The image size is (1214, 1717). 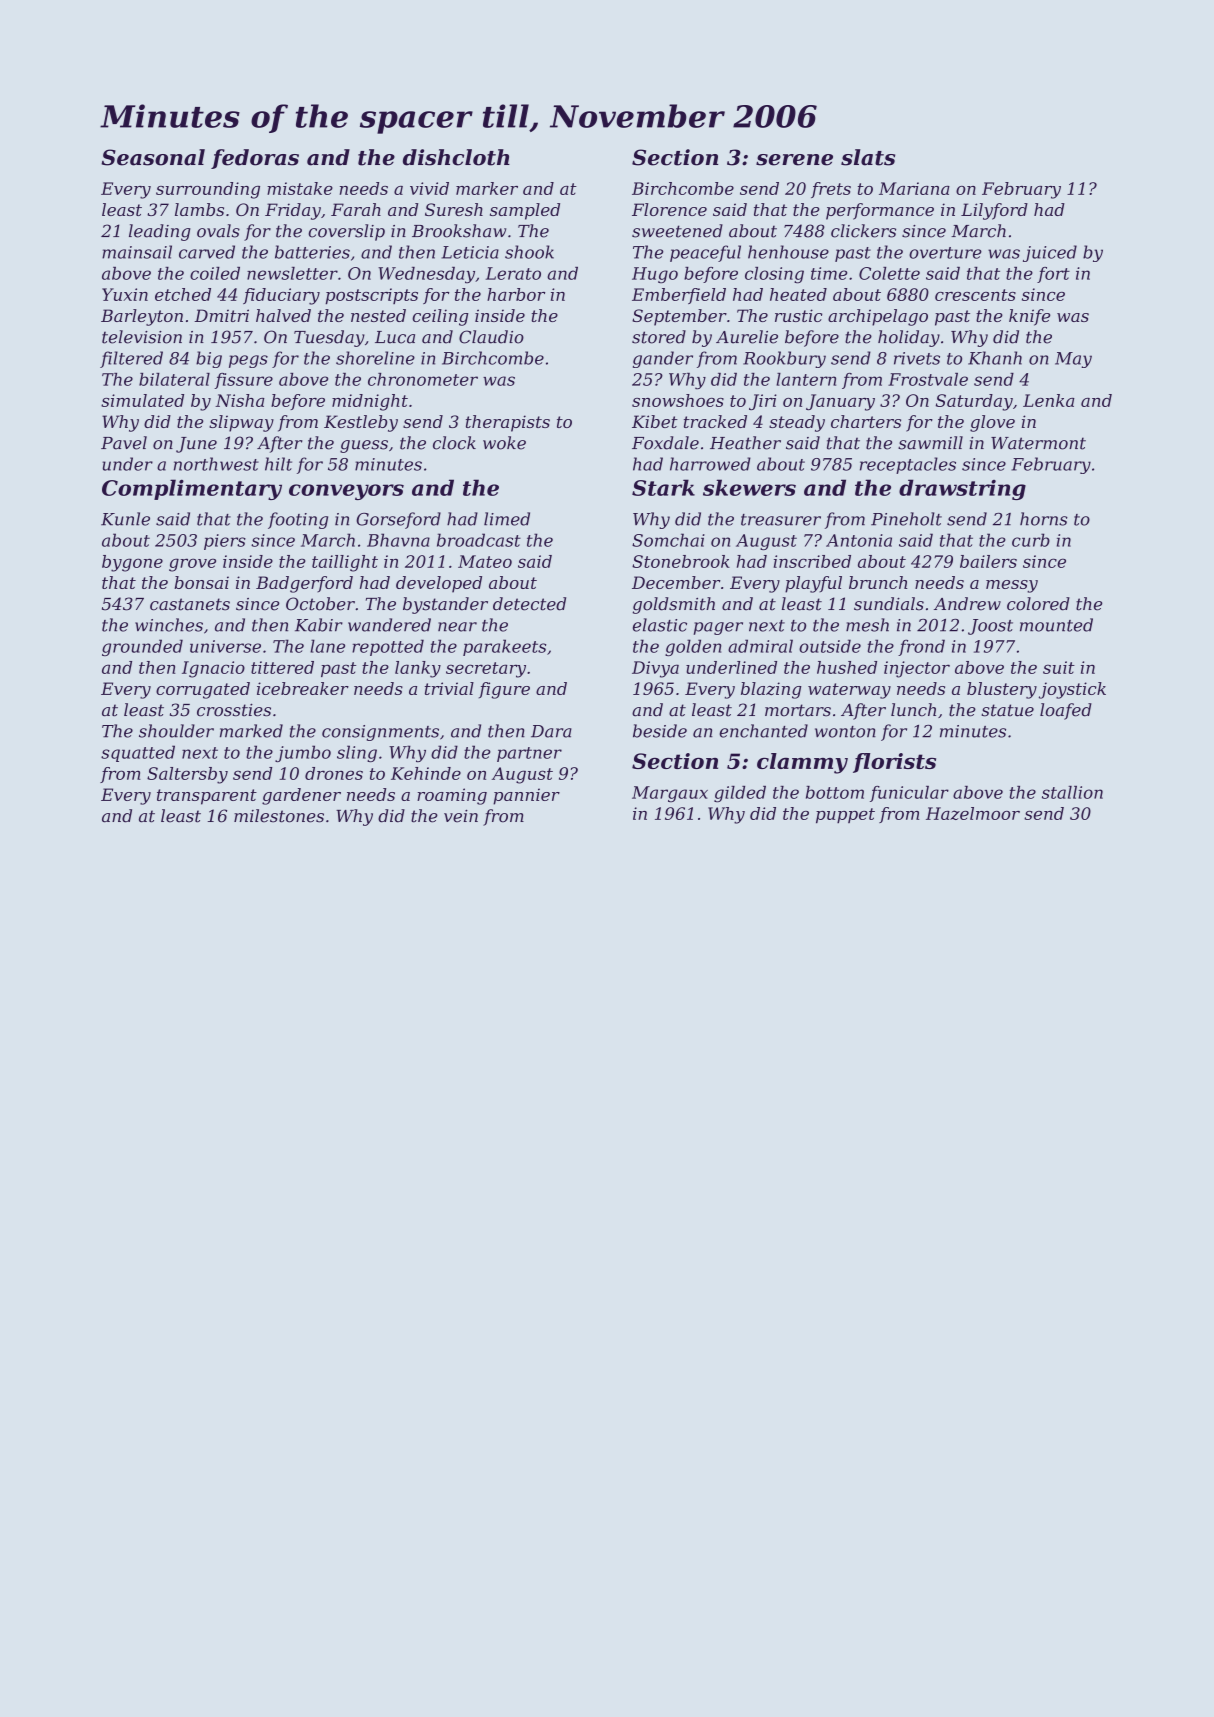 I want to click on frets, so click(x=831, y=190).
